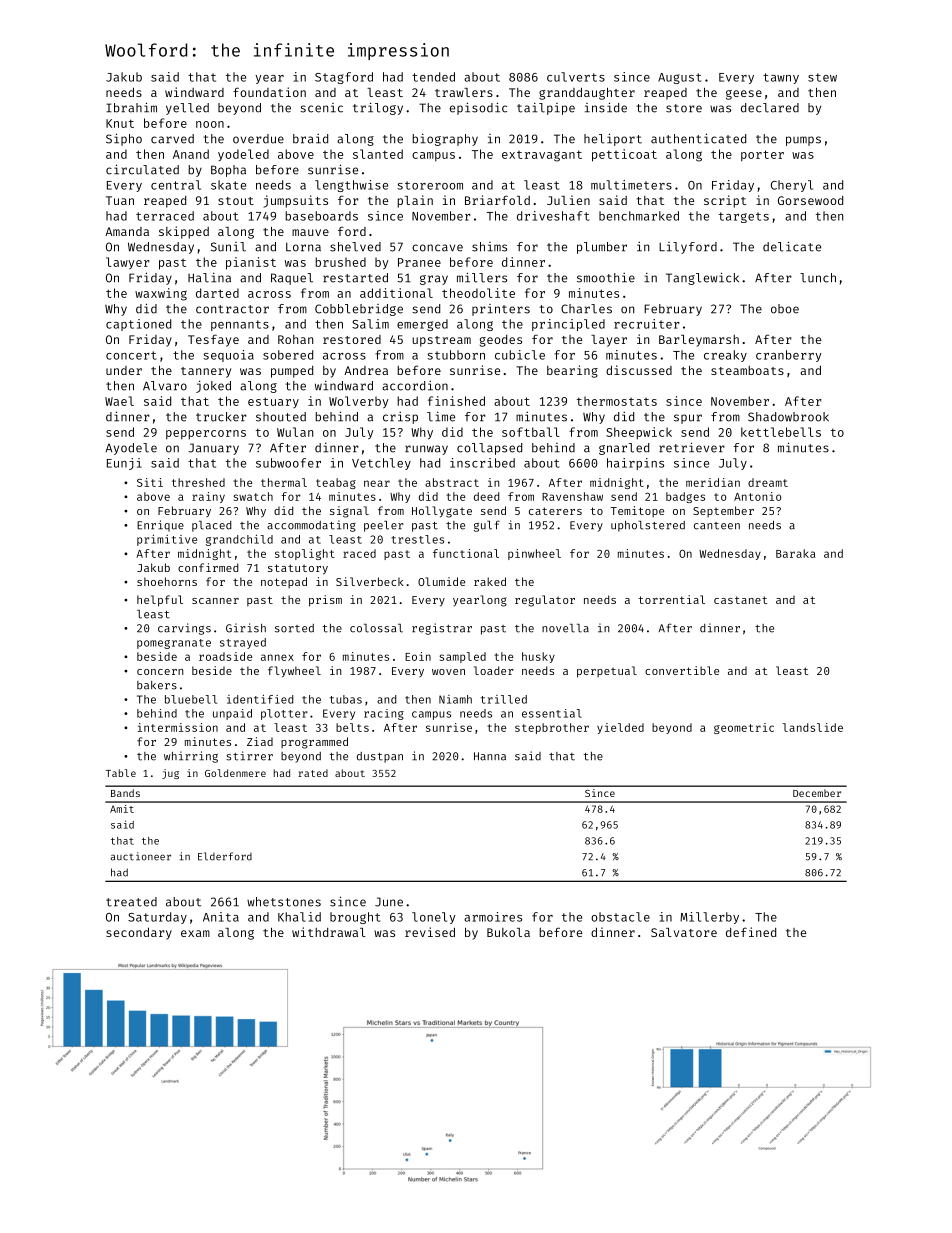  What do you see at coordinates (553, 216) in the screenshot?
I see `driveshaft` at bounding box center [553, 216].
